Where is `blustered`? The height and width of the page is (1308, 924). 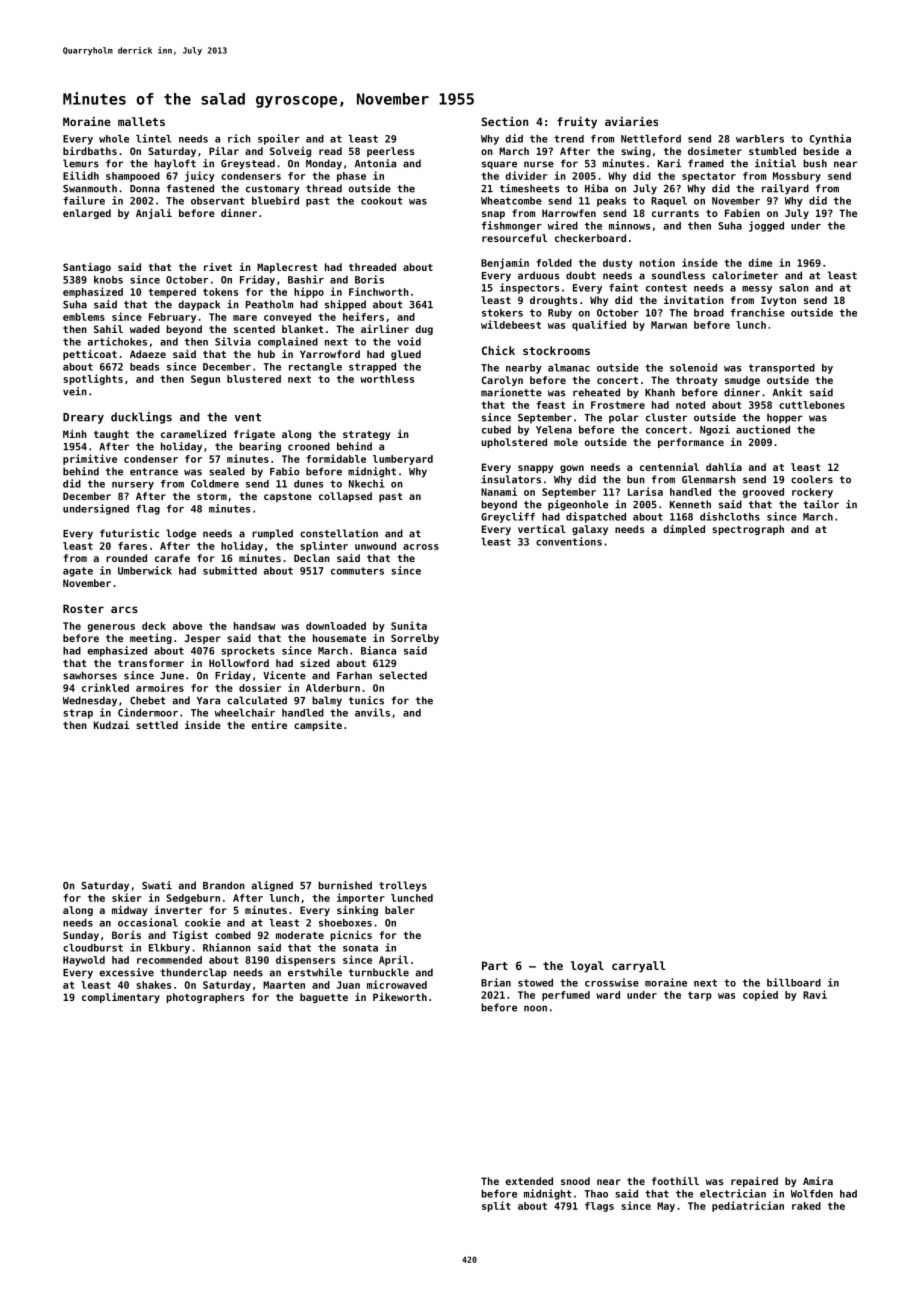 blustered is located at coordinates (254, 379).
